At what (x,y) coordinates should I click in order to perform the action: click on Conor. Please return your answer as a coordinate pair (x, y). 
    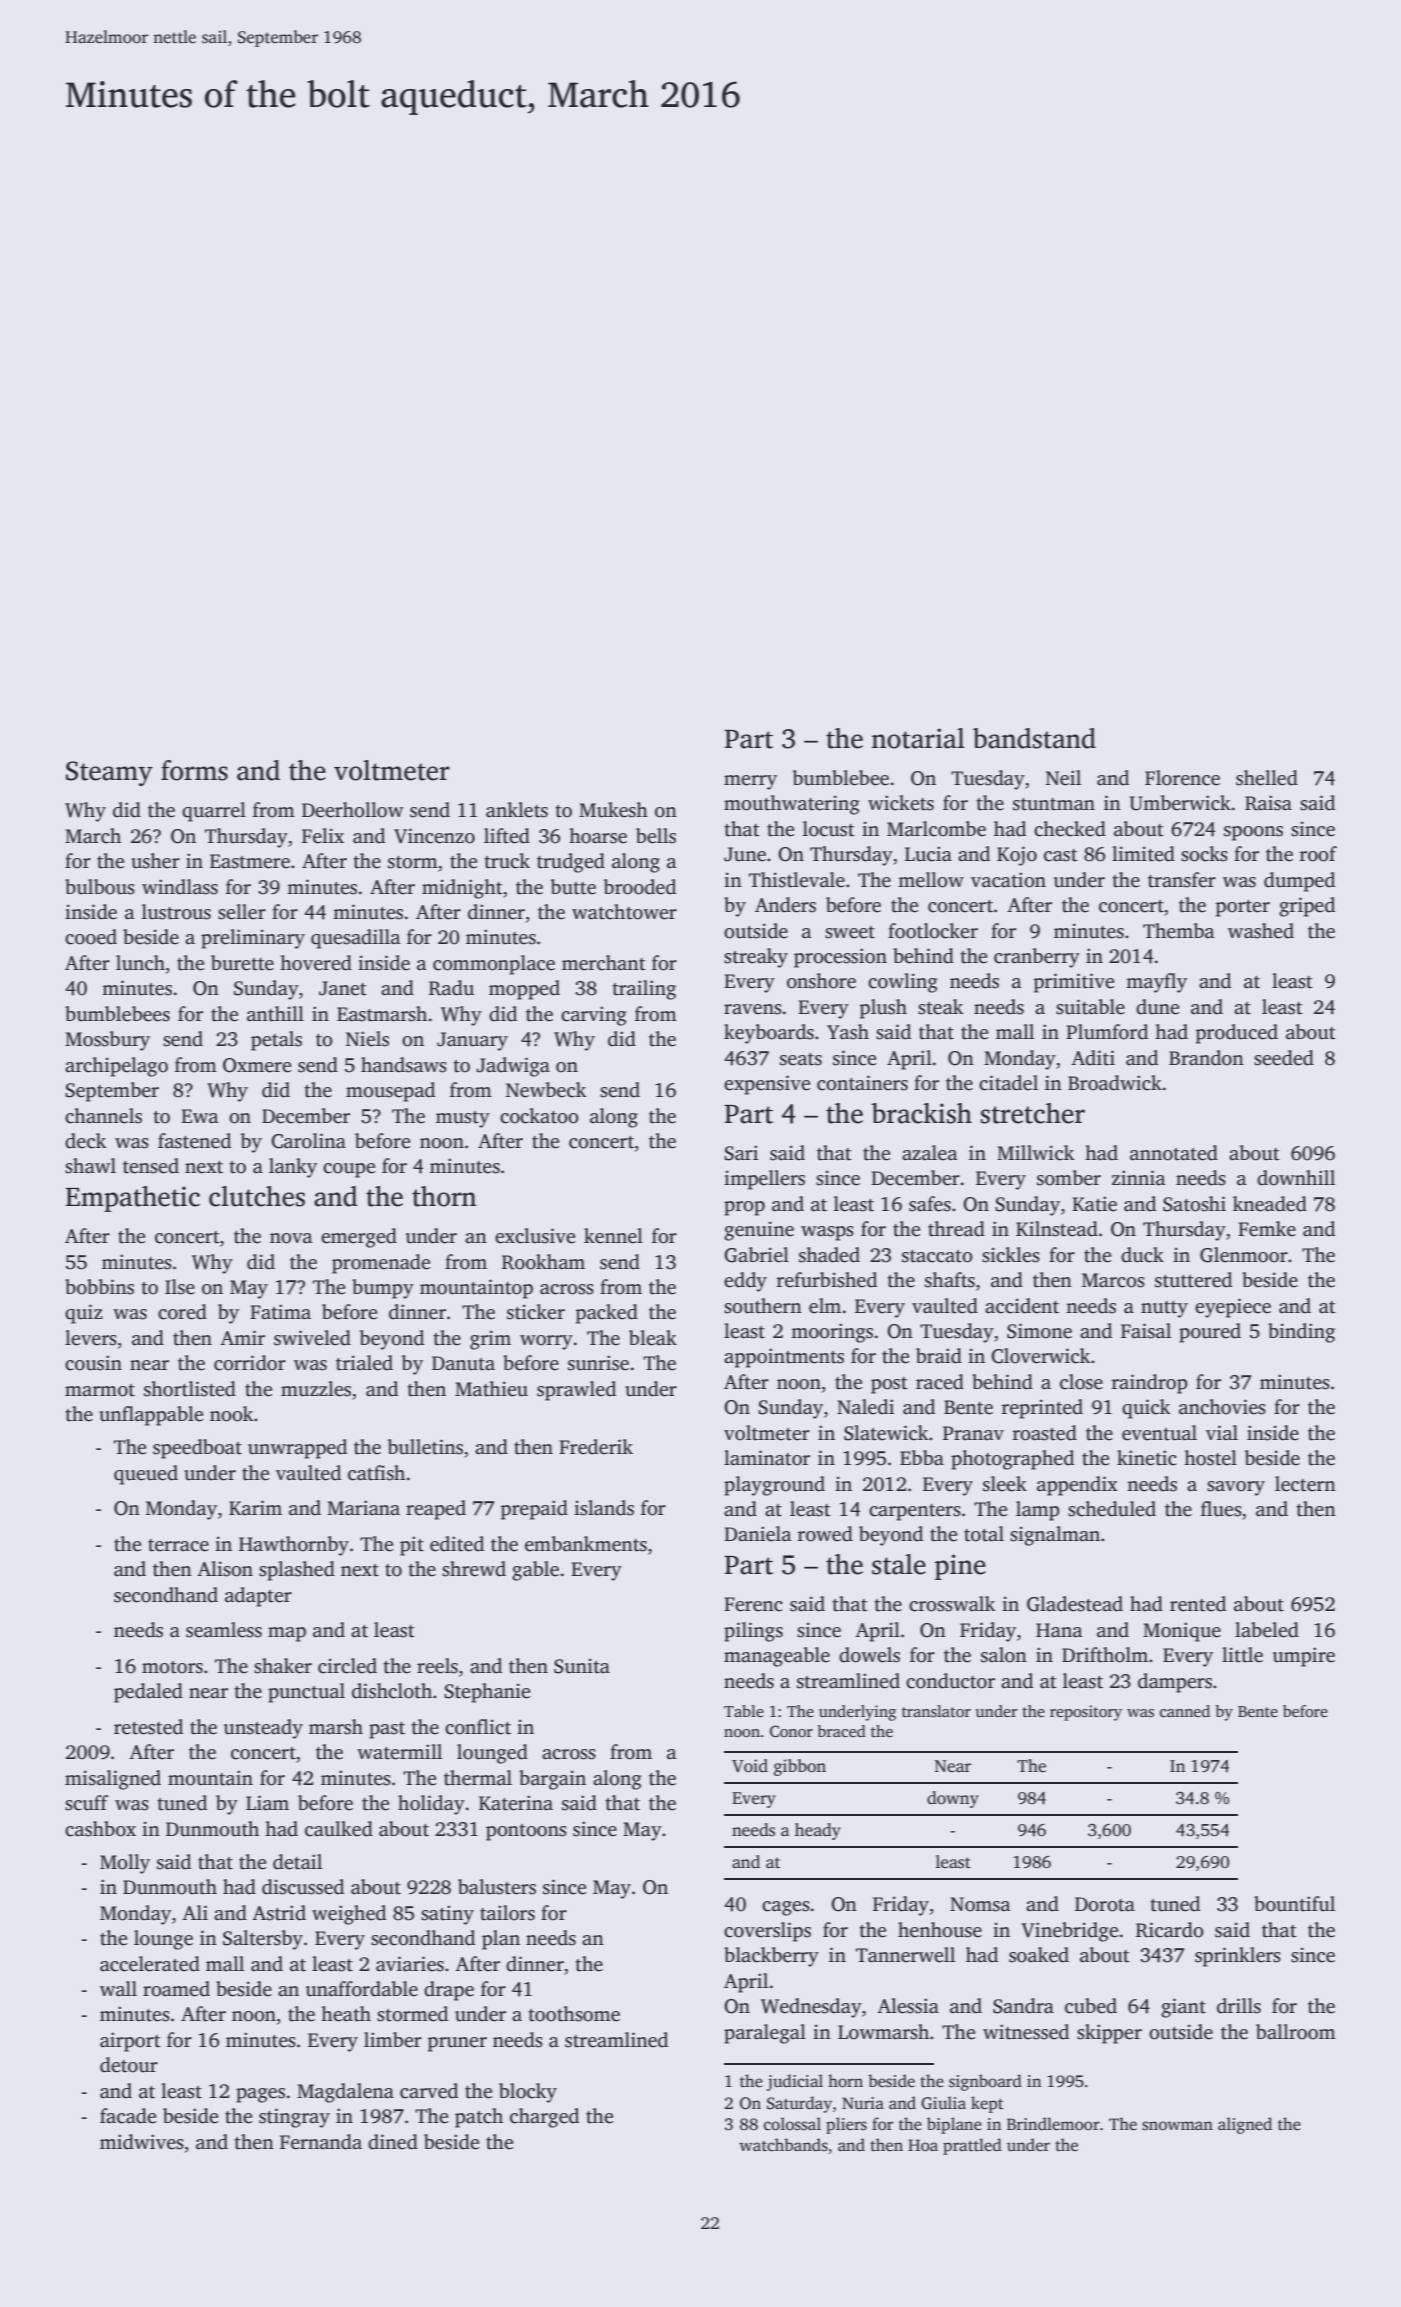
    Looking at the image, I should click on (791, 1731).
